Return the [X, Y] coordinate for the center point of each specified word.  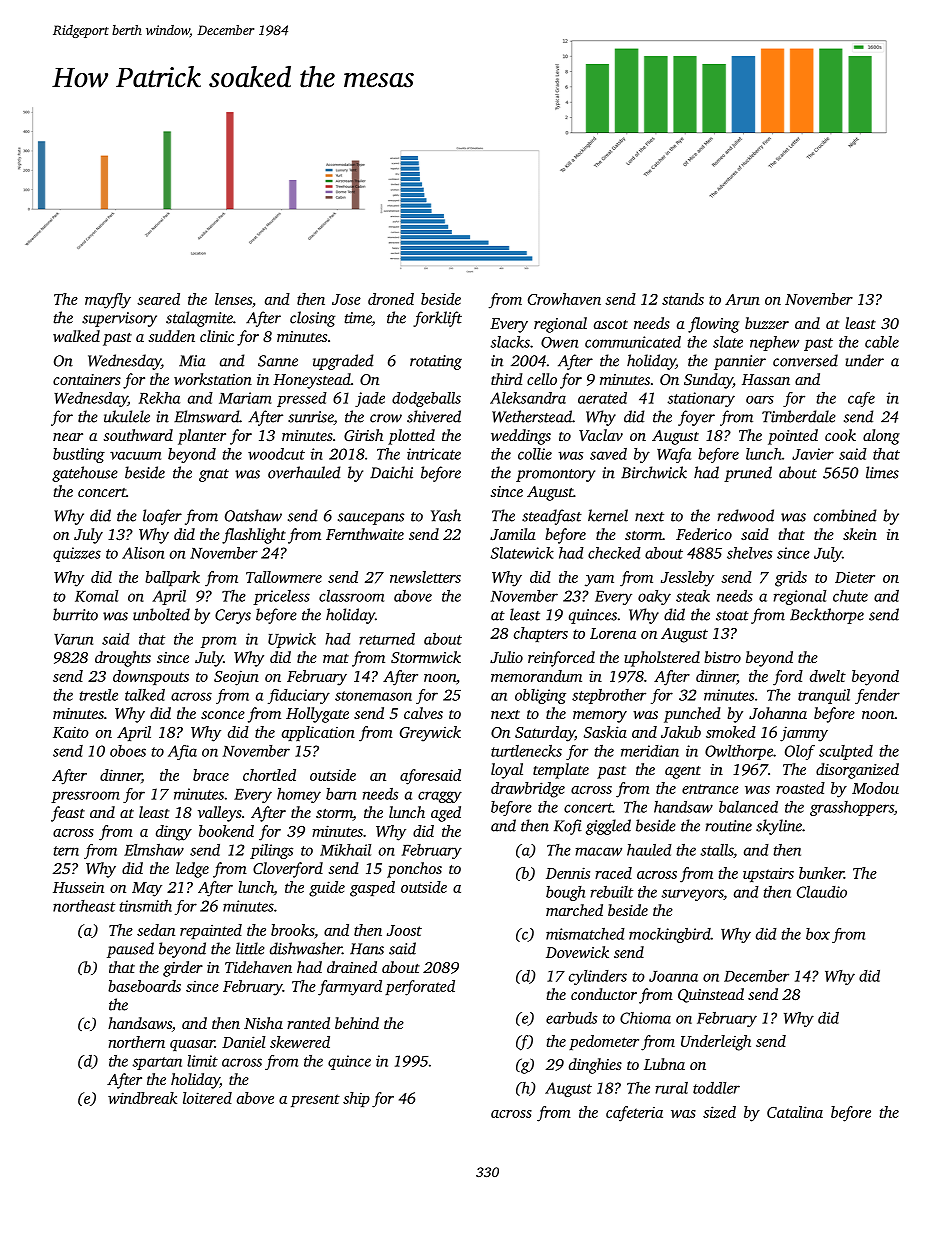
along [881, 437]
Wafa [674, 455]
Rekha [159, 398]
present [315, 1100]
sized [719, 1112]
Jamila [513, 534]
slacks [510, 342]
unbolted [161, 614]
